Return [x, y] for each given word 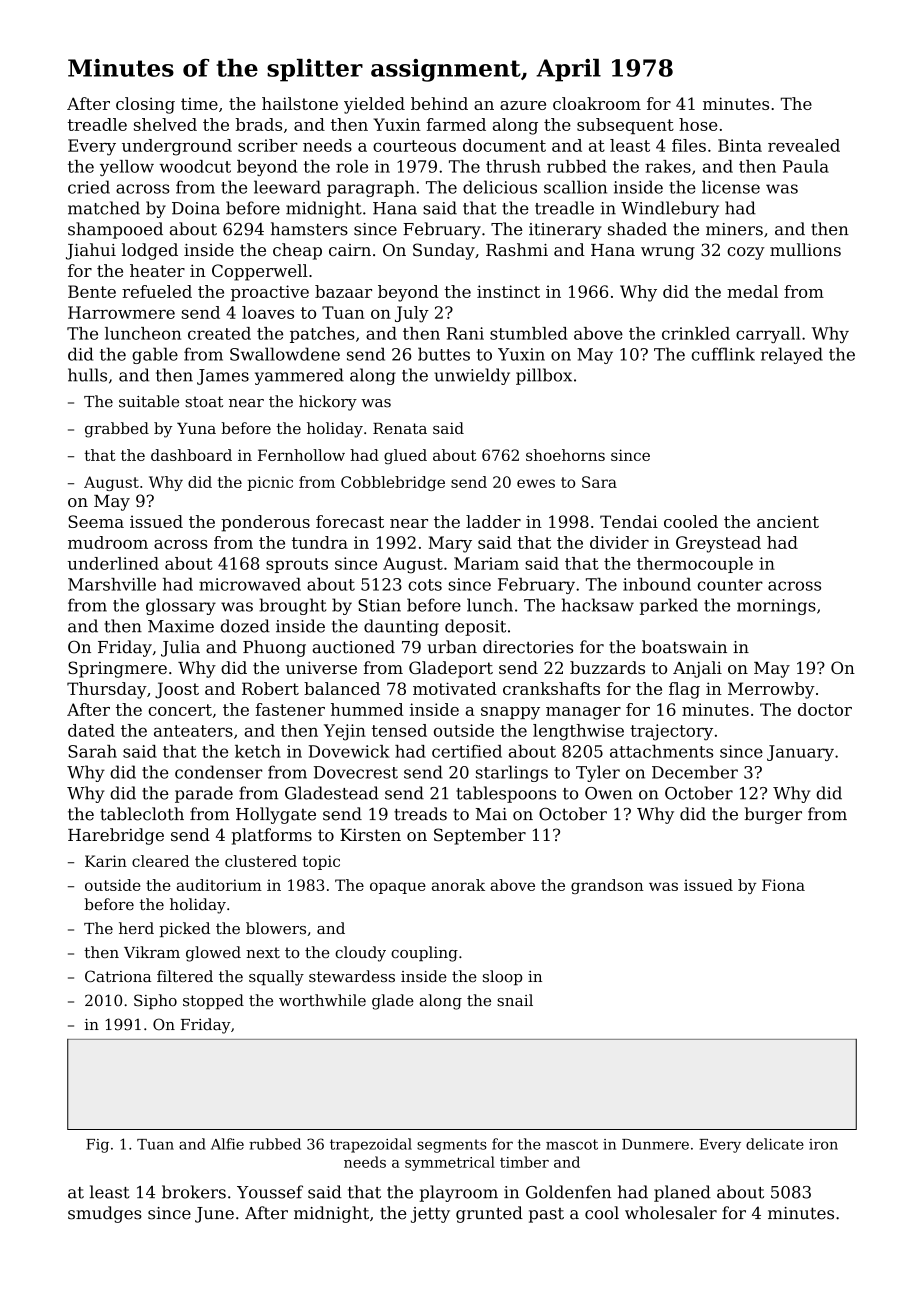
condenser [218, 772]
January [800, 753]
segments [452, 1146]
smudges [105, 1214]
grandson [607, 886]
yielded [374, 105]
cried [89, 187]
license [731, 187]
